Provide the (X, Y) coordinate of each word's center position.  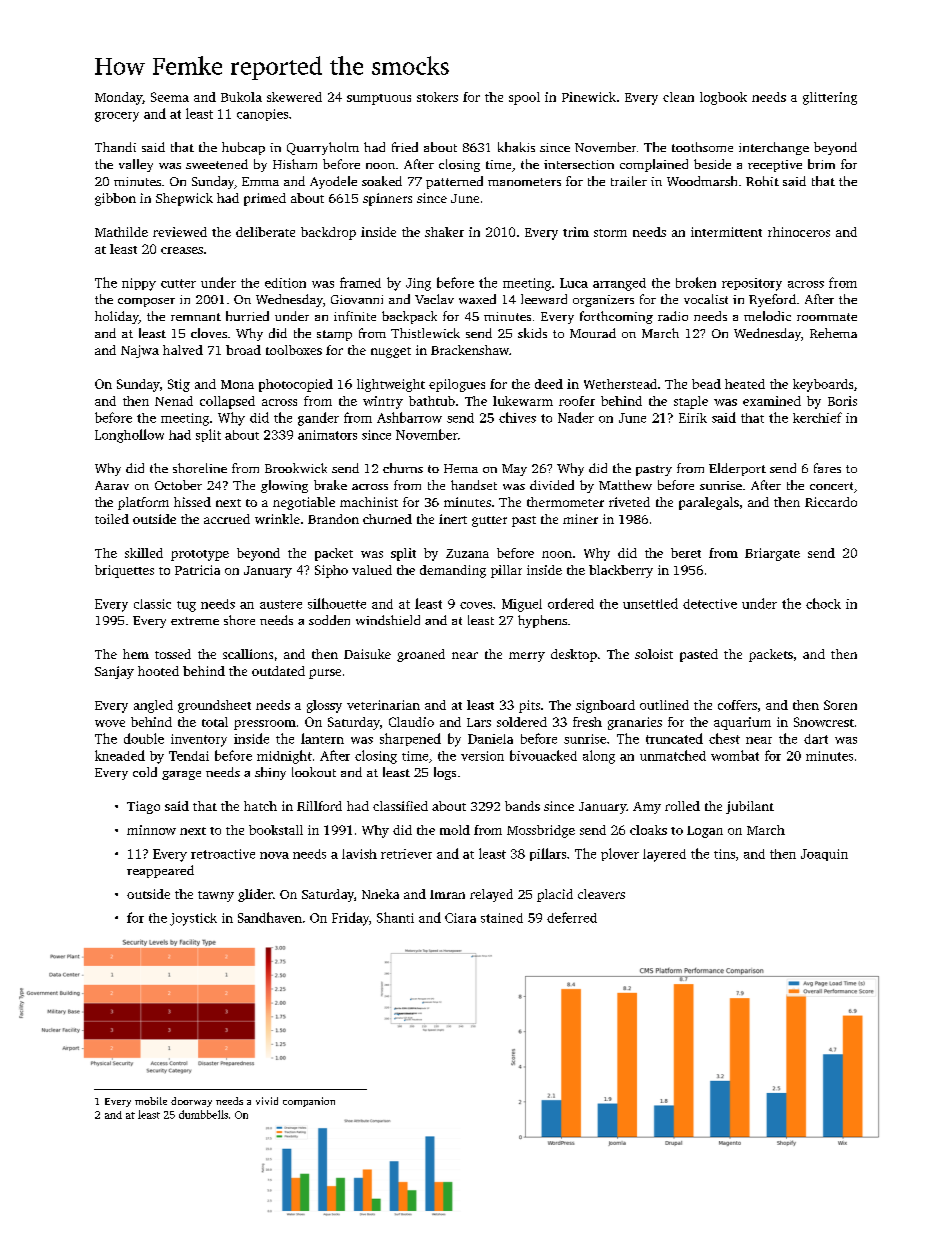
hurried (247, 316)
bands (522, 806)
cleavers (601, 894)
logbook (723, 98)
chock (823, 603)
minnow (151, 830)
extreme (195, 621)
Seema (170, 97)
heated (745, 384)
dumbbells (203, 1114)
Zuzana (467, 553)
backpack (409, 317)
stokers (437, 97)
